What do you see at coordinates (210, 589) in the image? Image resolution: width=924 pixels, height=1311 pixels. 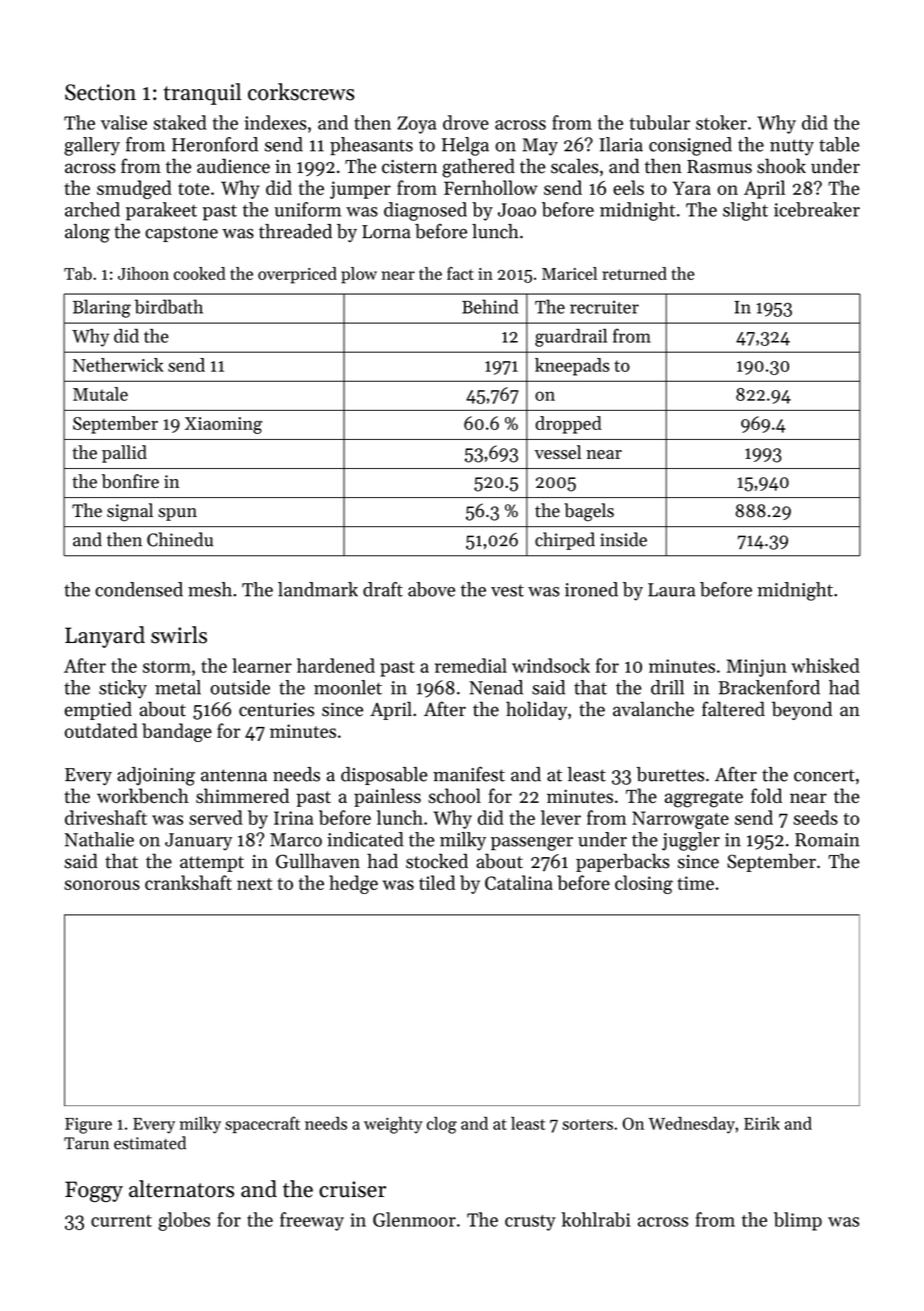 I see `mesh` at bounding box center [210, 589].
